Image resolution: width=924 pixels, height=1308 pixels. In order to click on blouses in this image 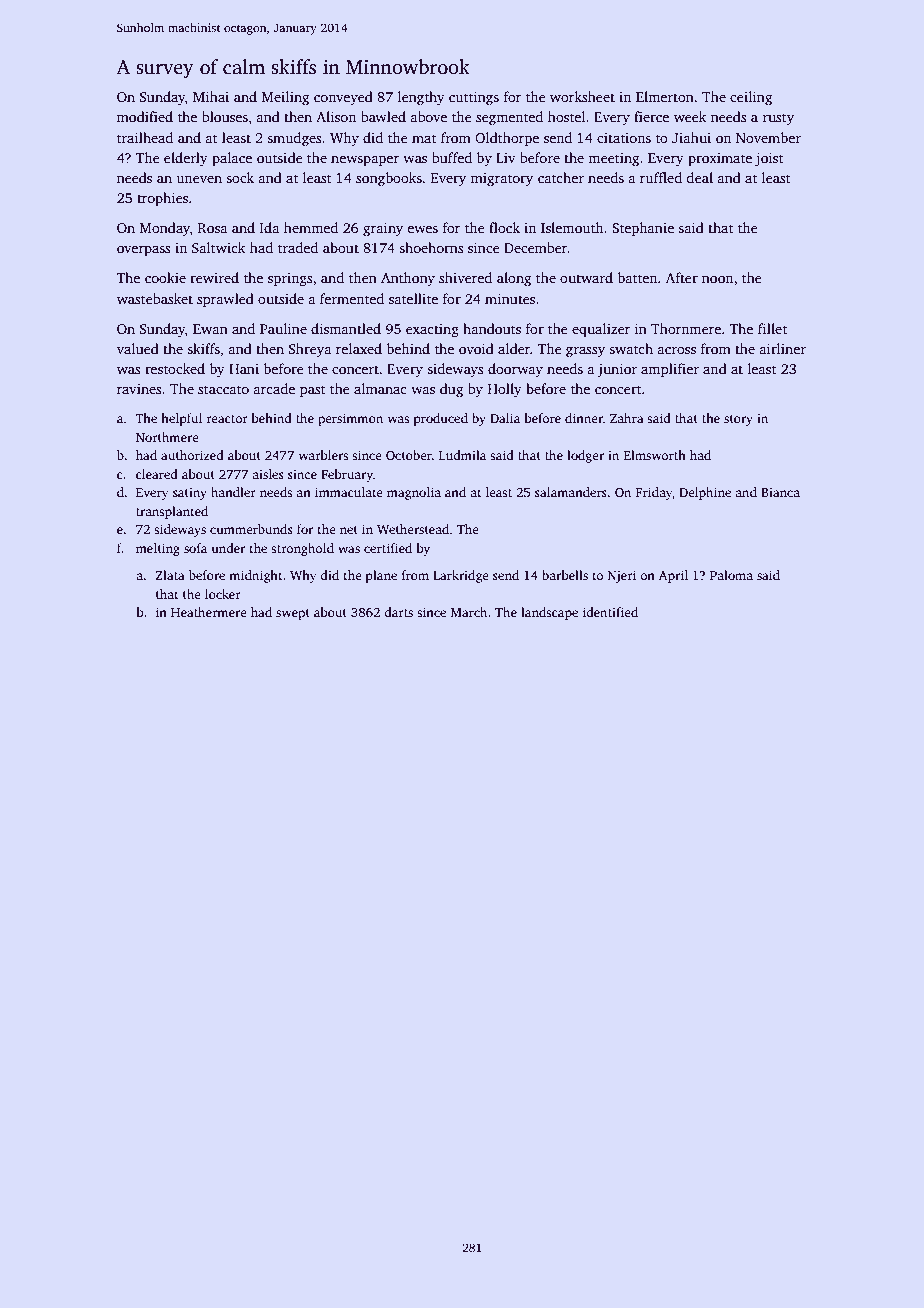, I will do `click(225, 116)`.
